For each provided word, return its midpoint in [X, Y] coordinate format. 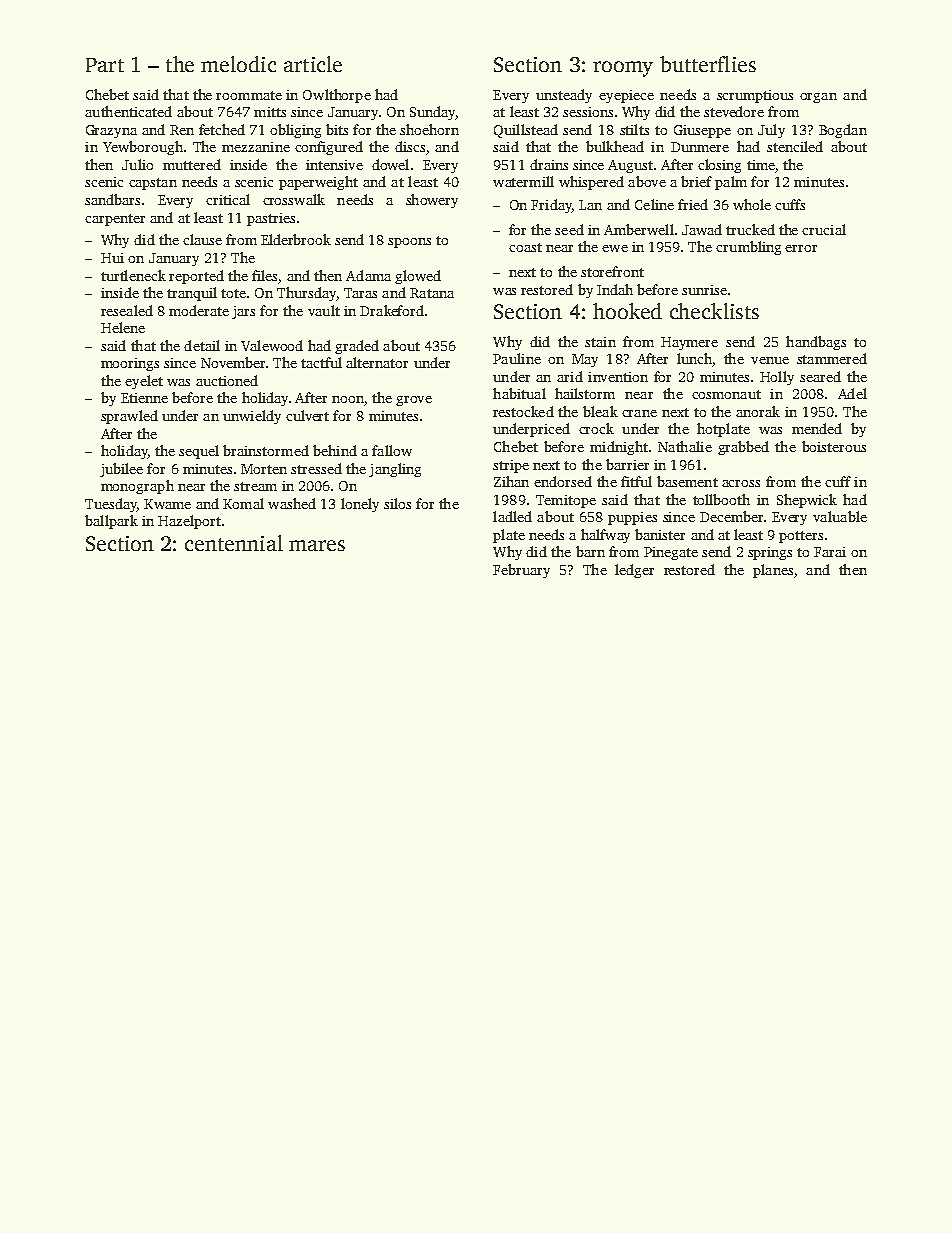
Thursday [306, 294]
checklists [714, 311]
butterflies [708, 64]
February [521, 571]
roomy [623, 69]
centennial [234, 543]
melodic [238, 64]
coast [525, 247]
